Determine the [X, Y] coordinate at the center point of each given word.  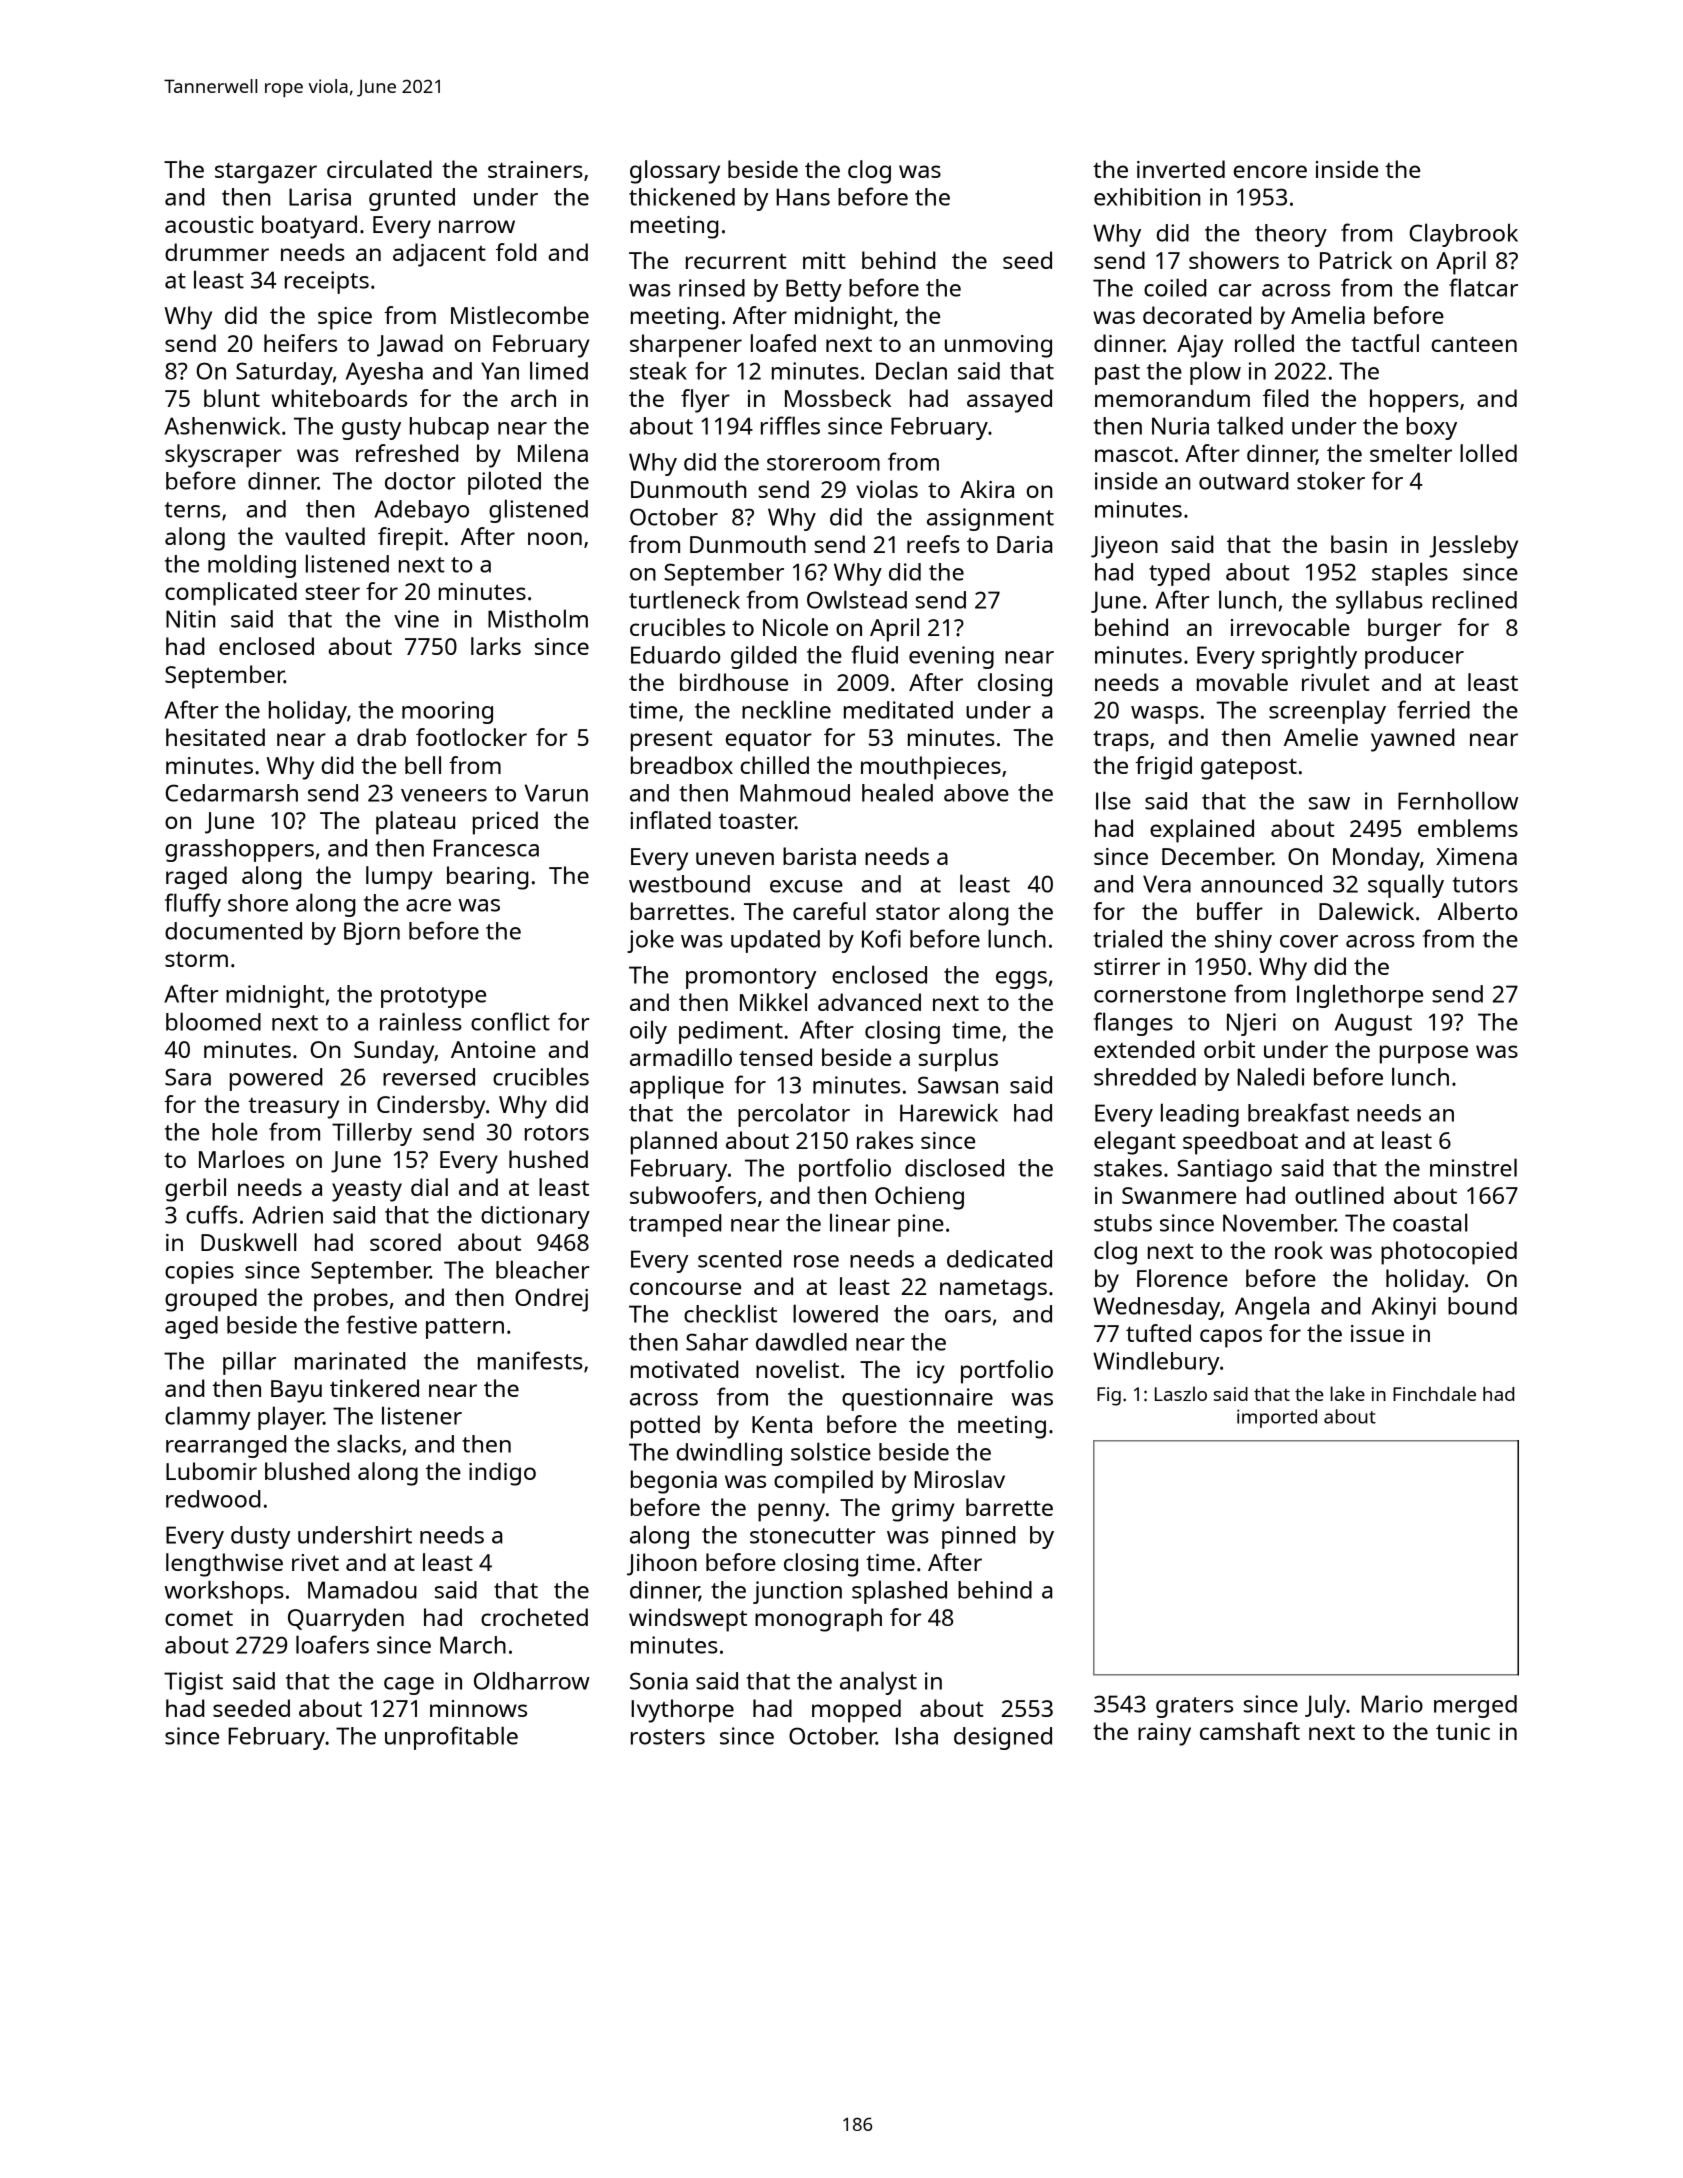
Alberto [1477, 911]
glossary [675, 172]
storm [196, 959]
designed [1003, 1738]
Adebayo [421, 511]
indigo [502, 1474]
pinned [978, 1537]
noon [555, 538]
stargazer [266, 173]
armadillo [681, 1057]
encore [1270, 171]
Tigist [193, 1683]
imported [1277, 1418]
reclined [1475, 599]
